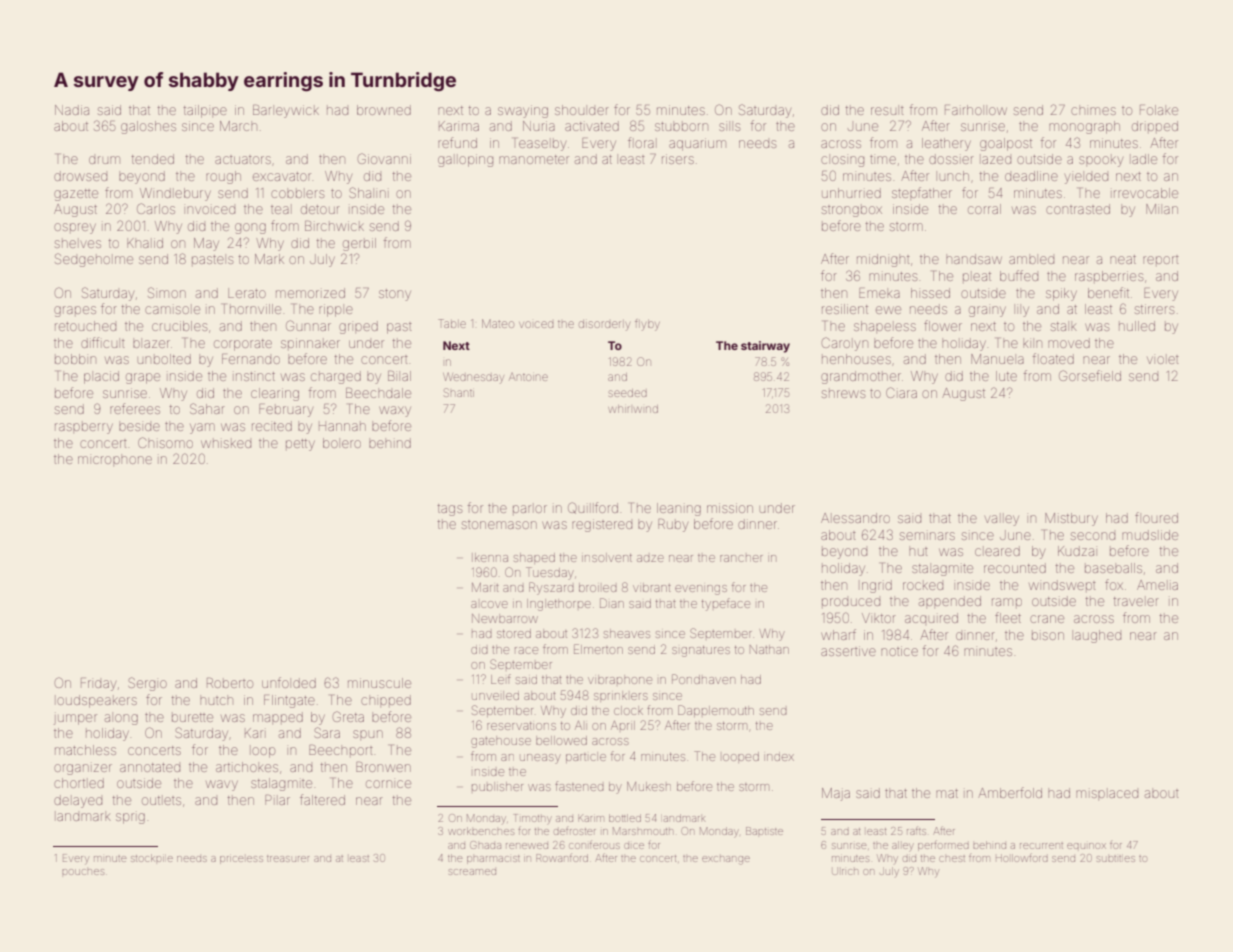 This image has height=952, width=1233. What do you see at coordinates (472, 872) in the image?
I see `screamed` at bounding box center [472, 872].
